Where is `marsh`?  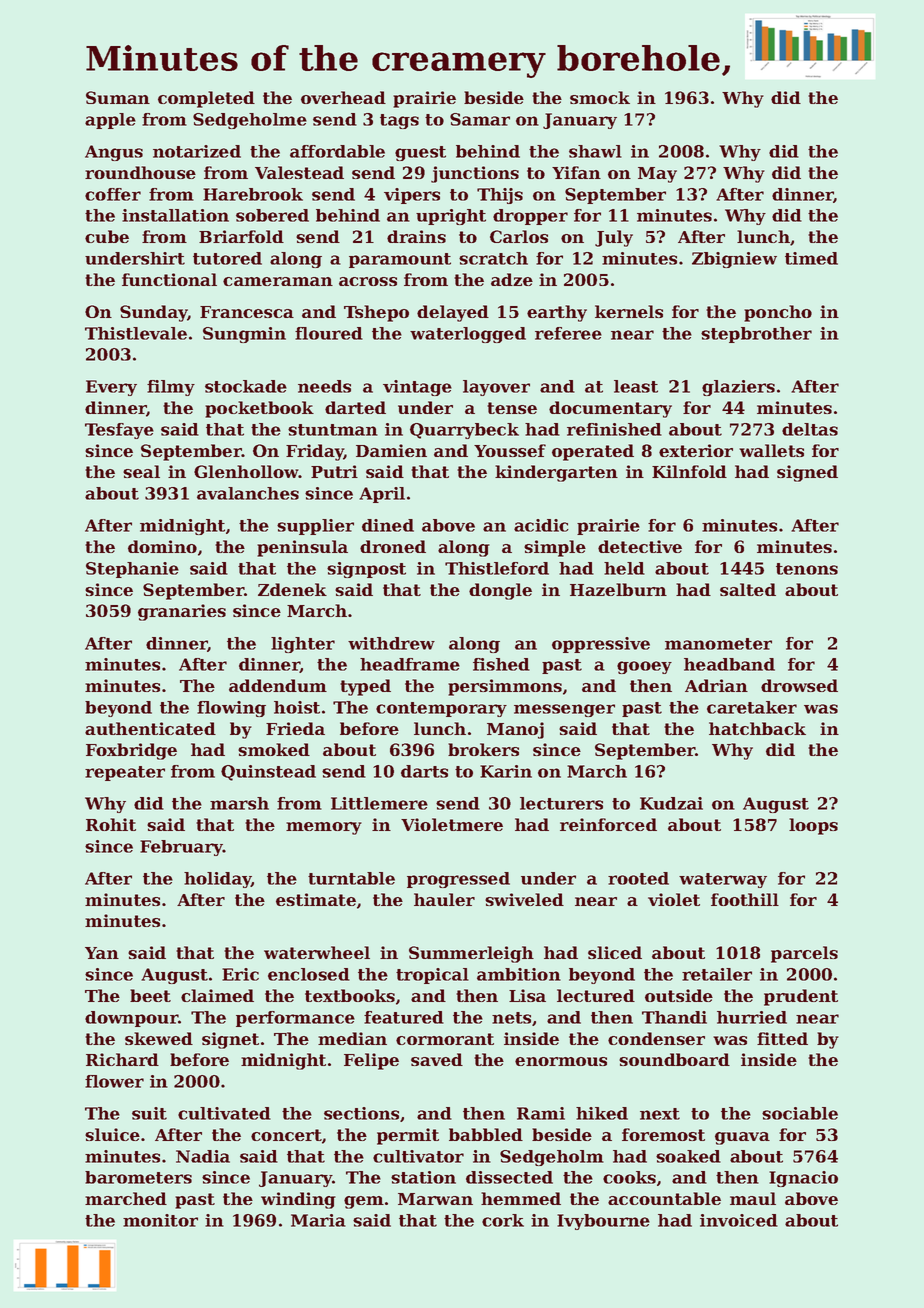
marsh is located at coordinates (239, 803).
